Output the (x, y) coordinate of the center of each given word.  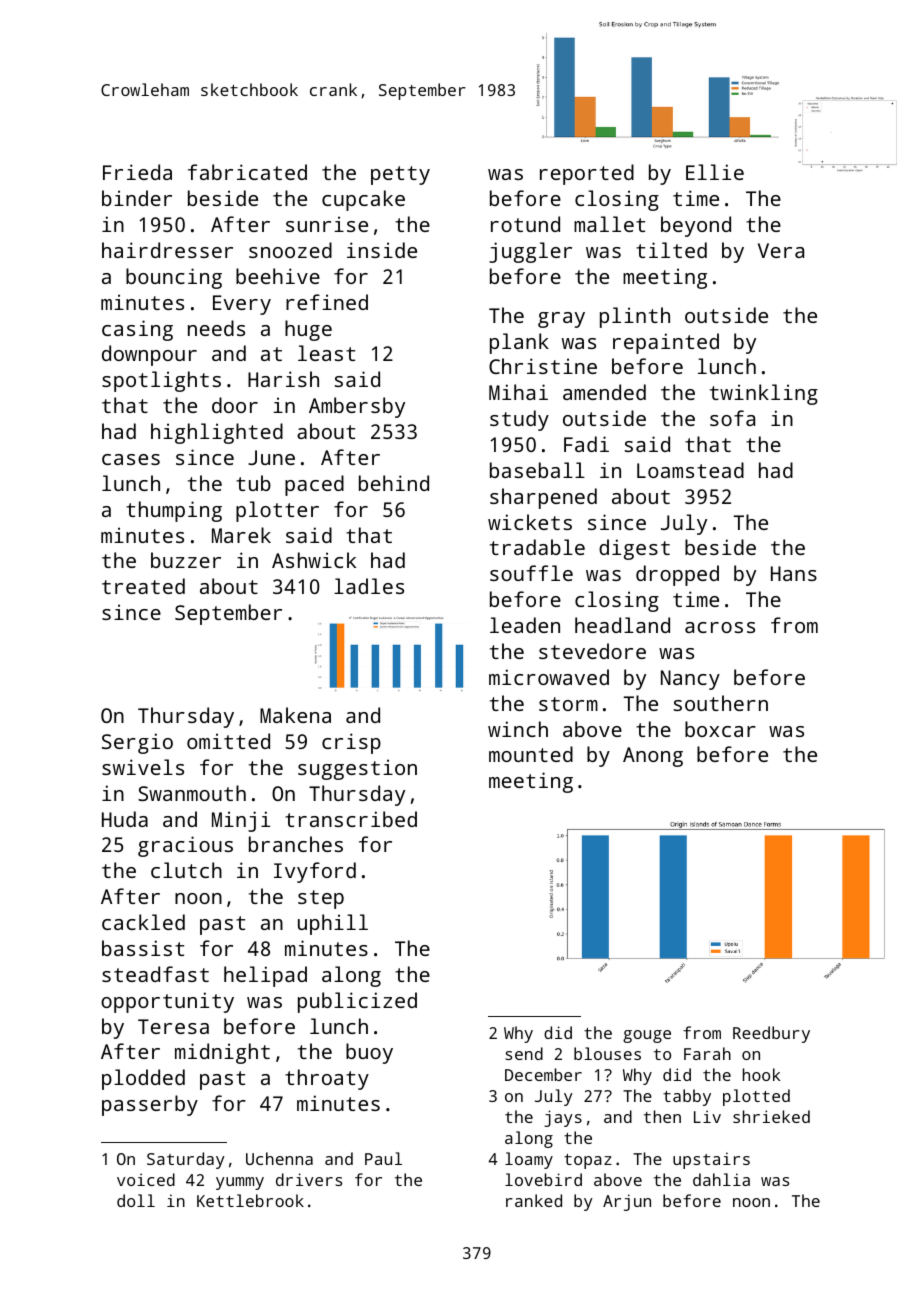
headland (622, 625)
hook (761, 1074)
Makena (295, 715)
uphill (333, 924)
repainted (666, 343)
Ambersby (357, 407)
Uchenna (279, 1158)
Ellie (715, 172)
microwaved (549, 677)
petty (400, 175)
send (524, 1053)
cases (131, 459)
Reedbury (771, 1034)
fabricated (247, 172)
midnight (222, 1053)
